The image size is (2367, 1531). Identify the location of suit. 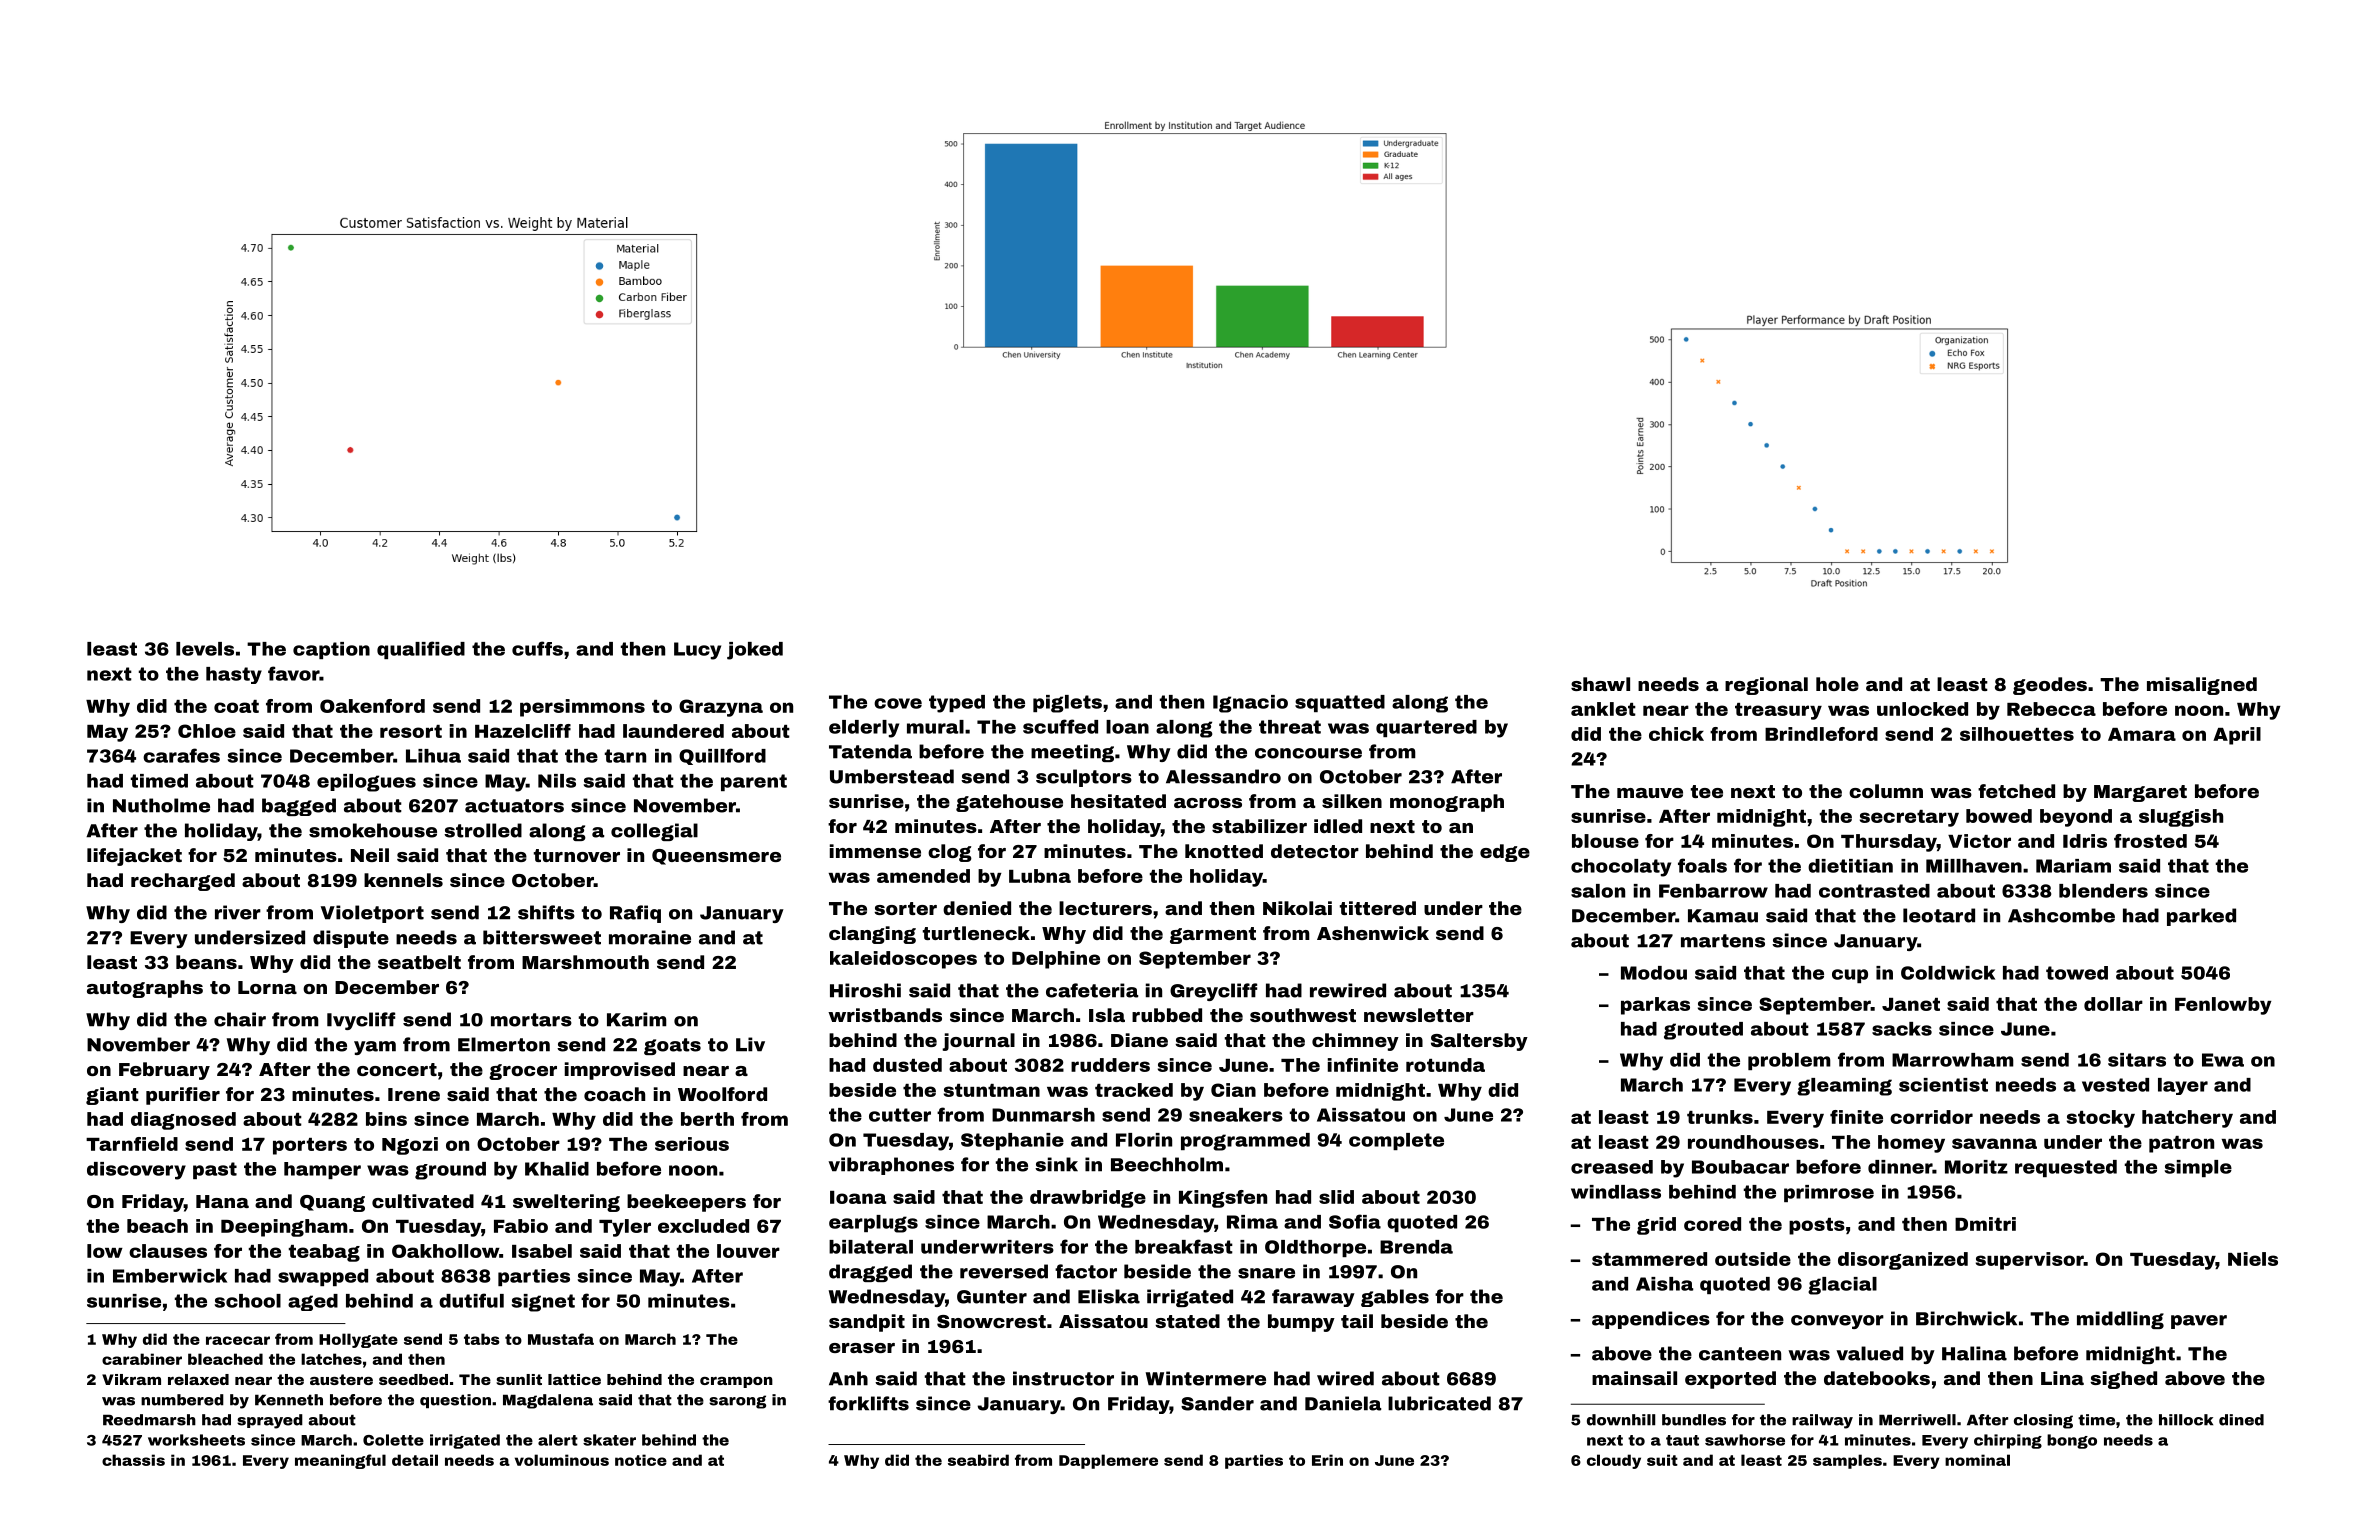
(1662, 1460).
